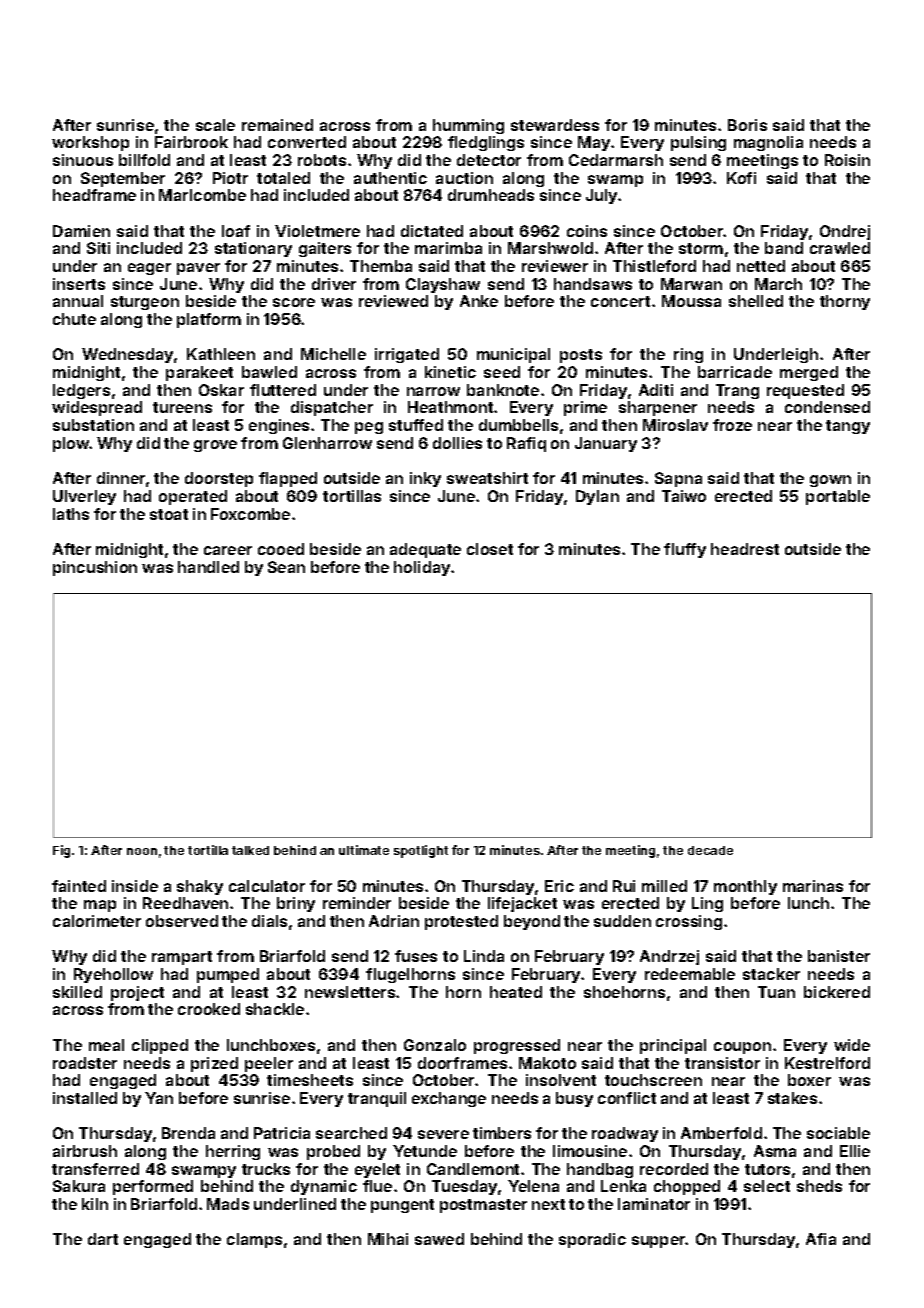  What do you see at coordinates (95, 568) in the page?
I see `pincushion` at bounding box center [95, 568].
